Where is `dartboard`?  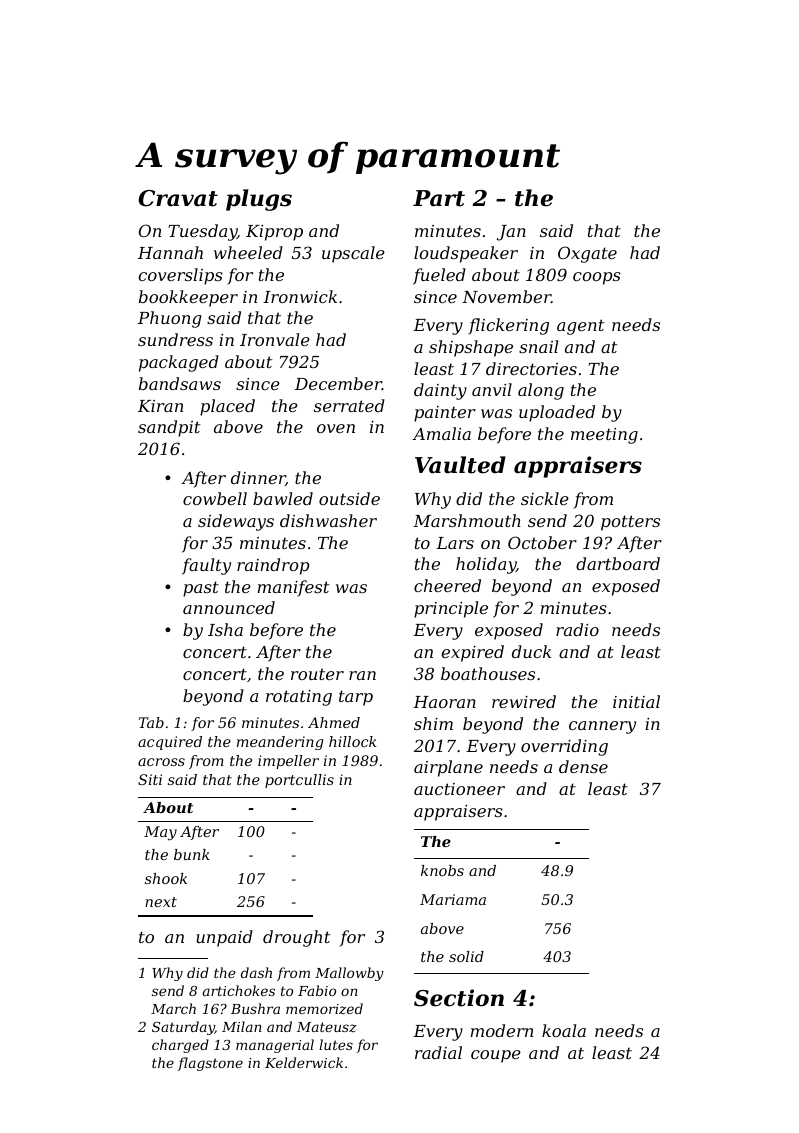
dartboard is located at coordinates (618, 563).
